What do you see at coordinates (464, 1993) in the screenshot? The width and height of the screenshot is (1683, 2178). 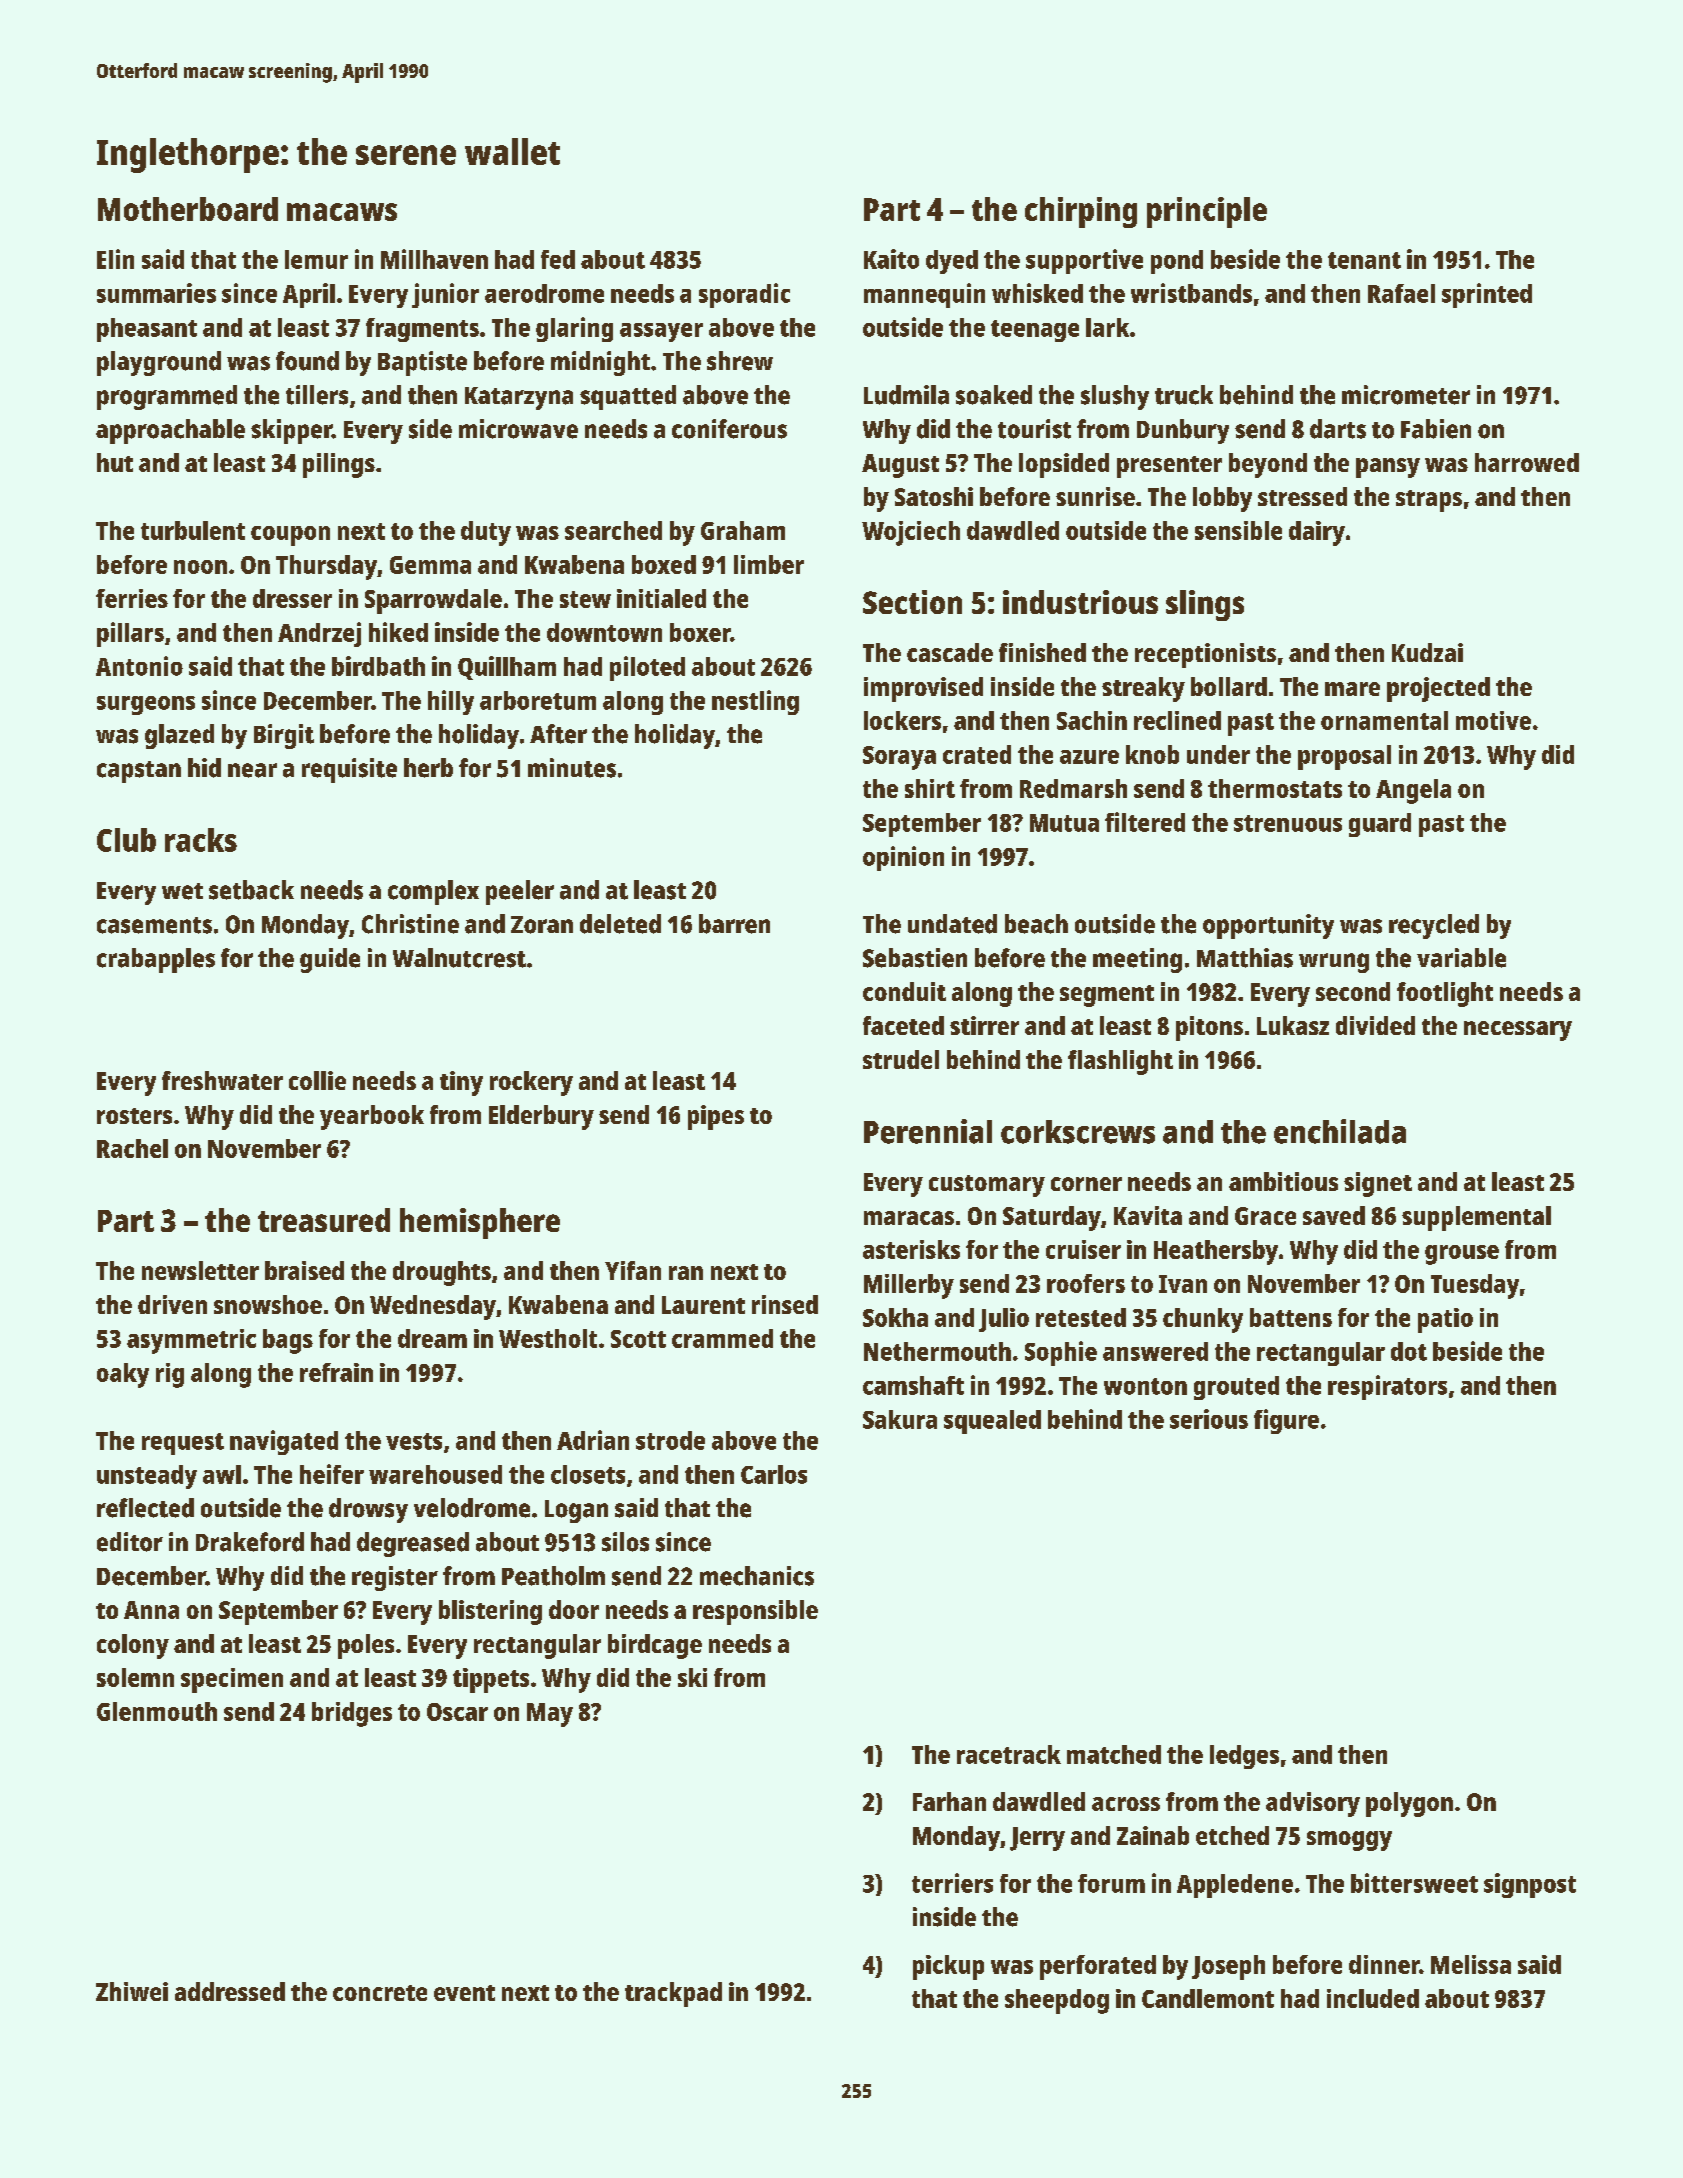 I see `event` at bounding box center [464, 1993].
